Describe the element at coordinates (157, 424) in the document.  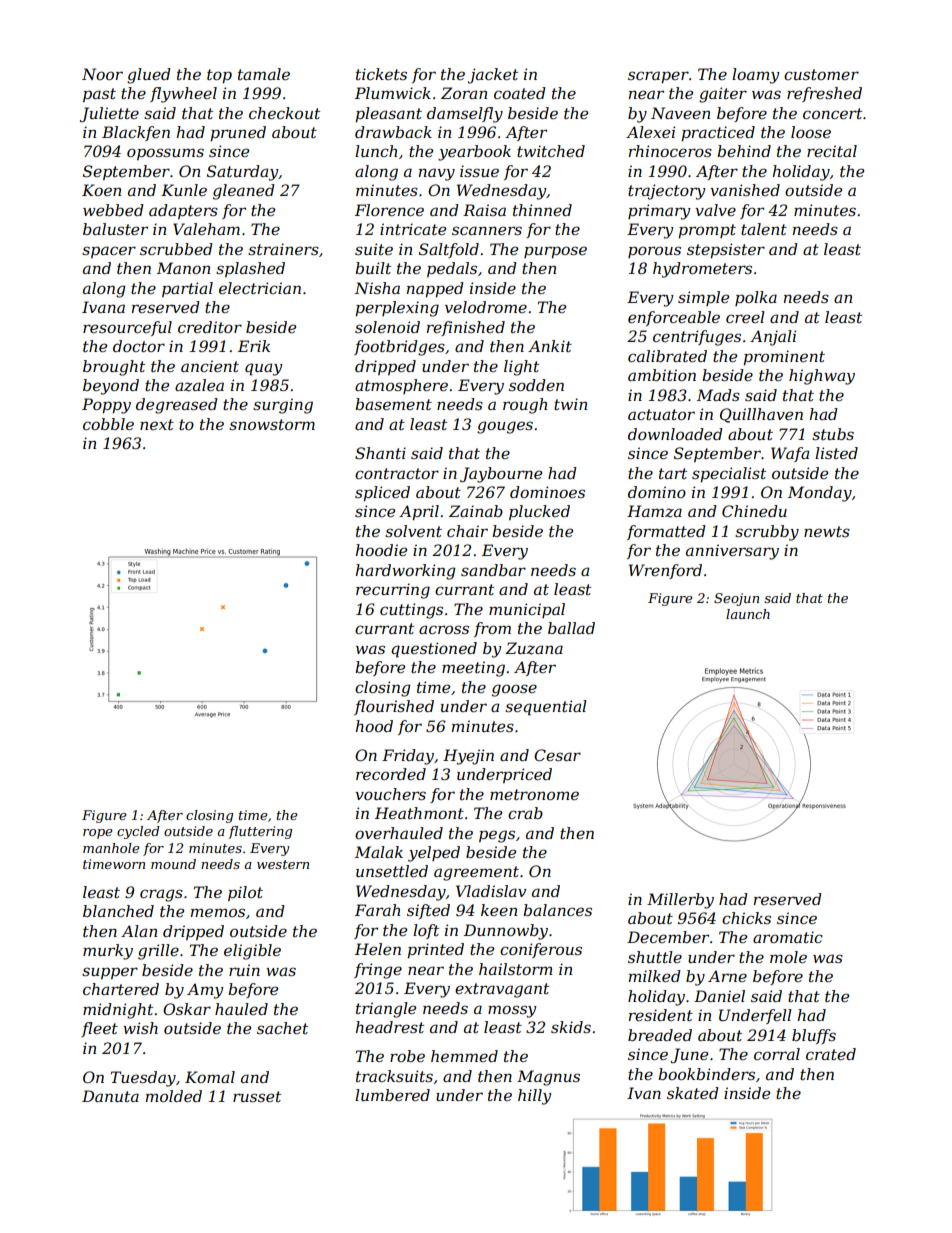
I see `next` at that location.
